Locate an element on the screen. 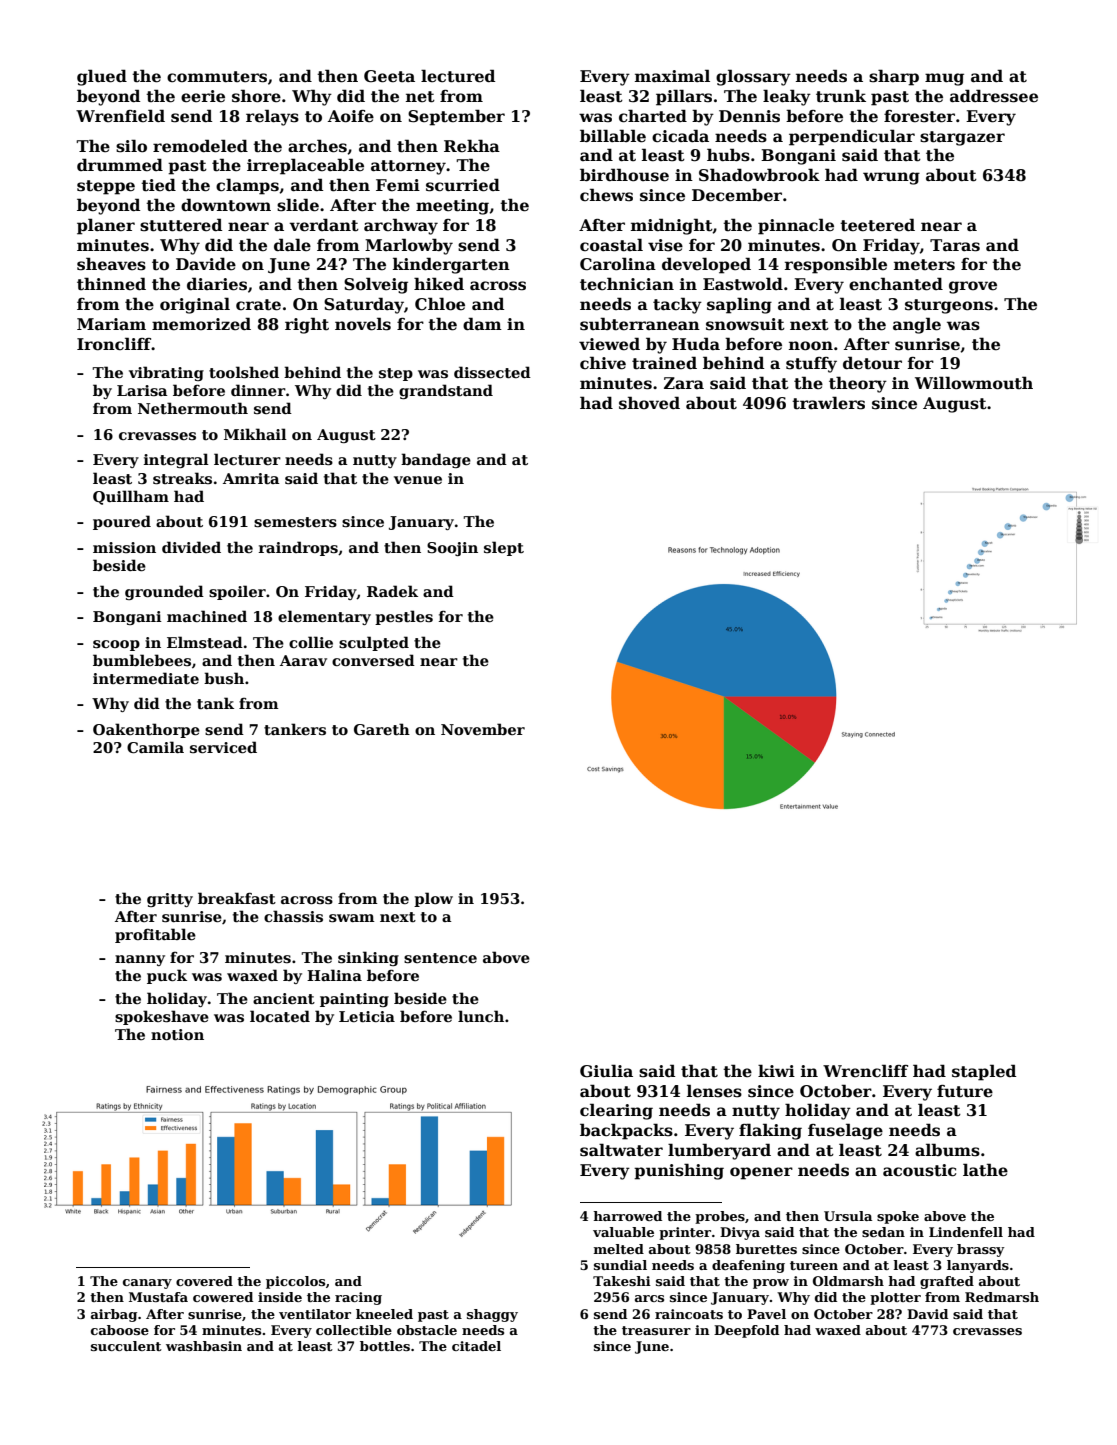 This screenshot has width=1117, height=1445. slept is located at coordinates (504, 548).
